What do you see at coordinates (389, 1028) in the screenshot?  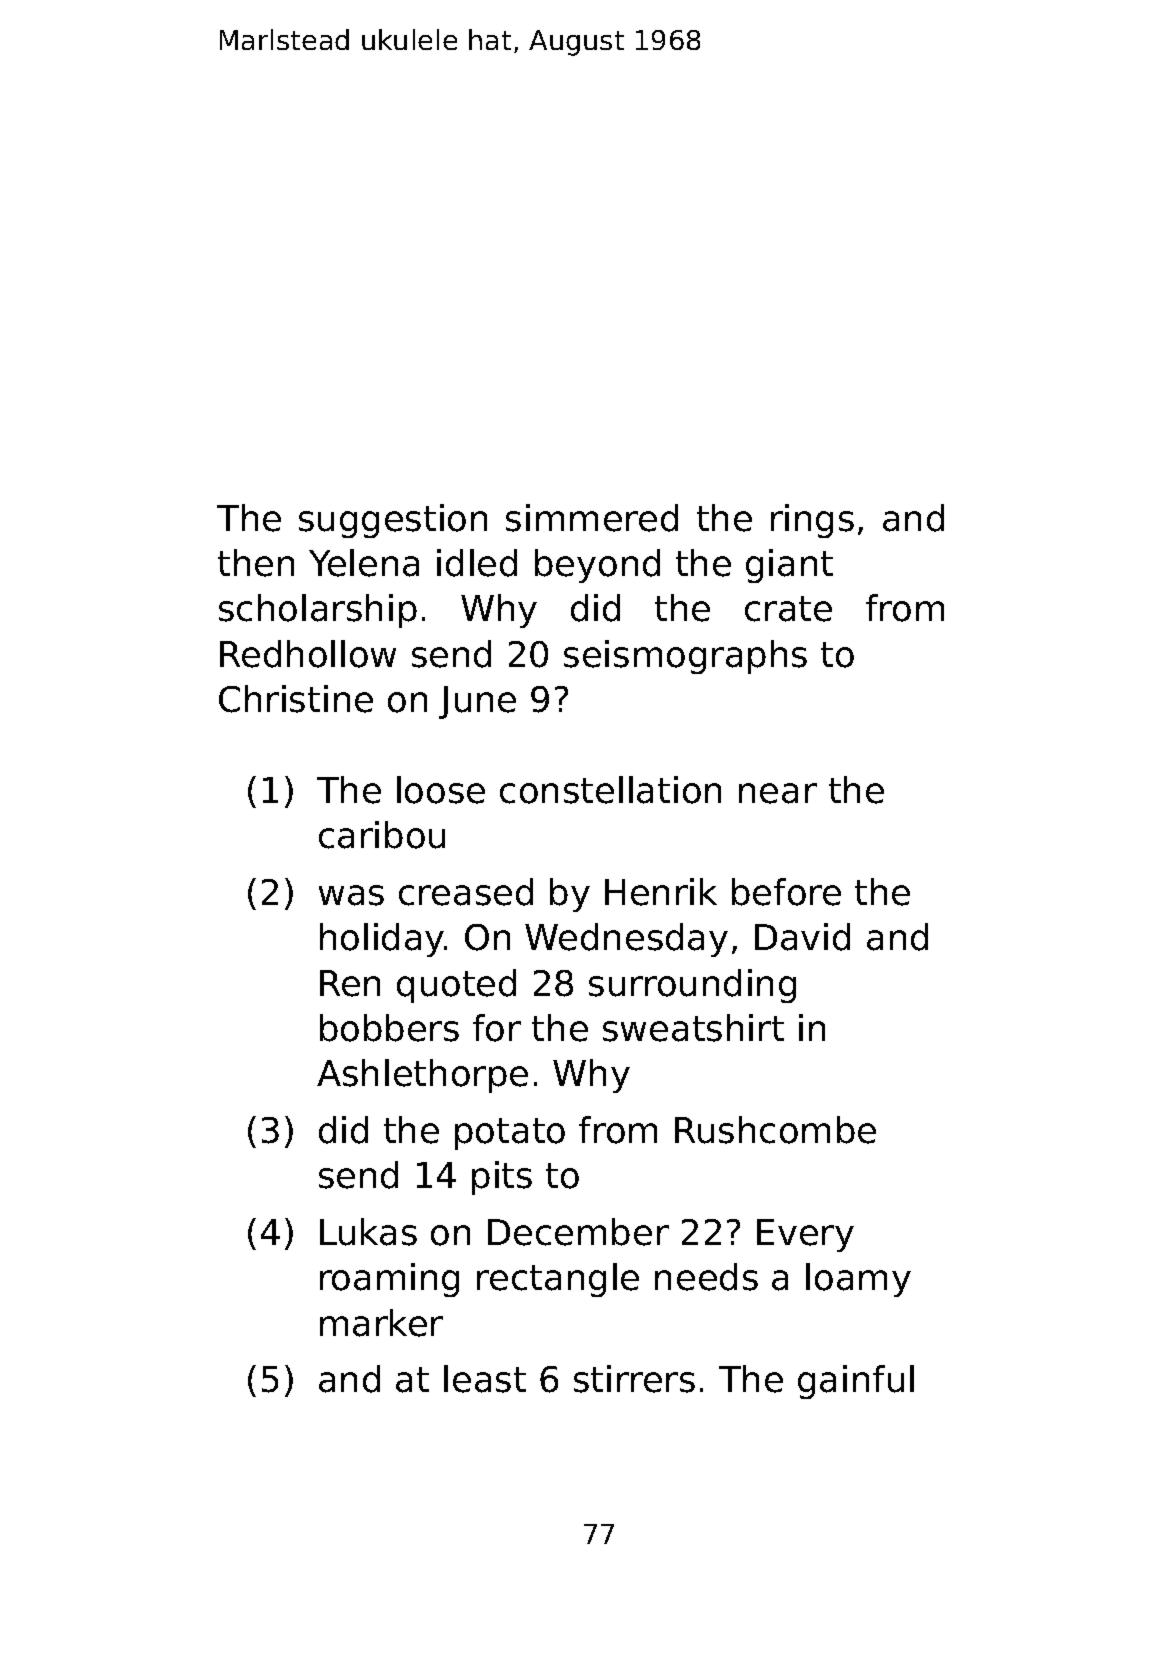 I see `bobbers` at bounding box center [389, 1028].
